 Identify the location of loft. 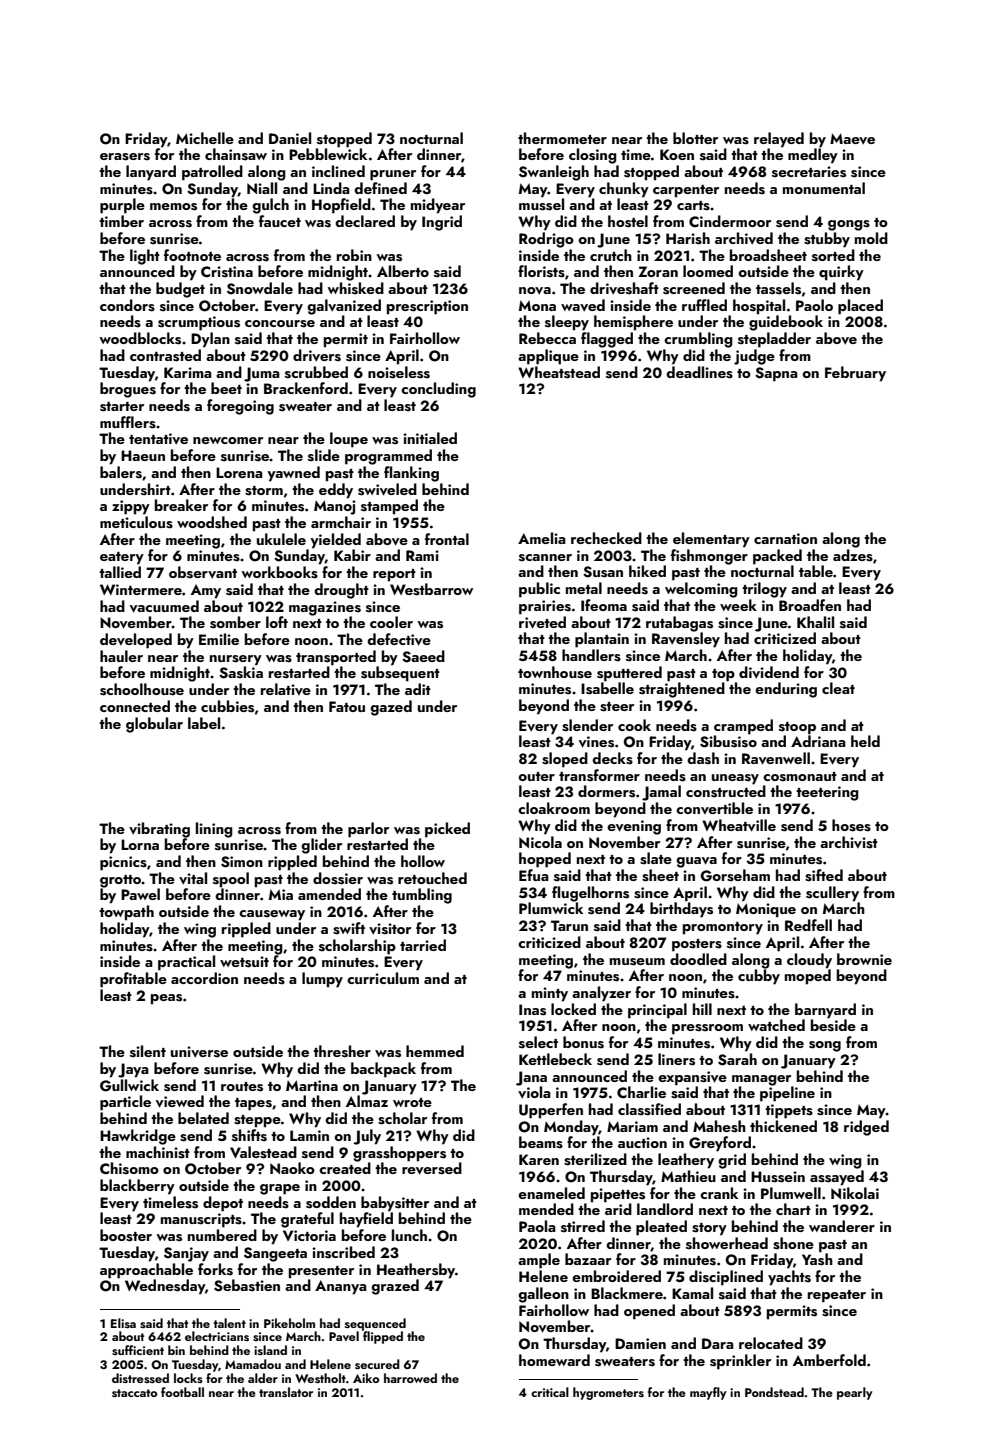
(277, 622).
